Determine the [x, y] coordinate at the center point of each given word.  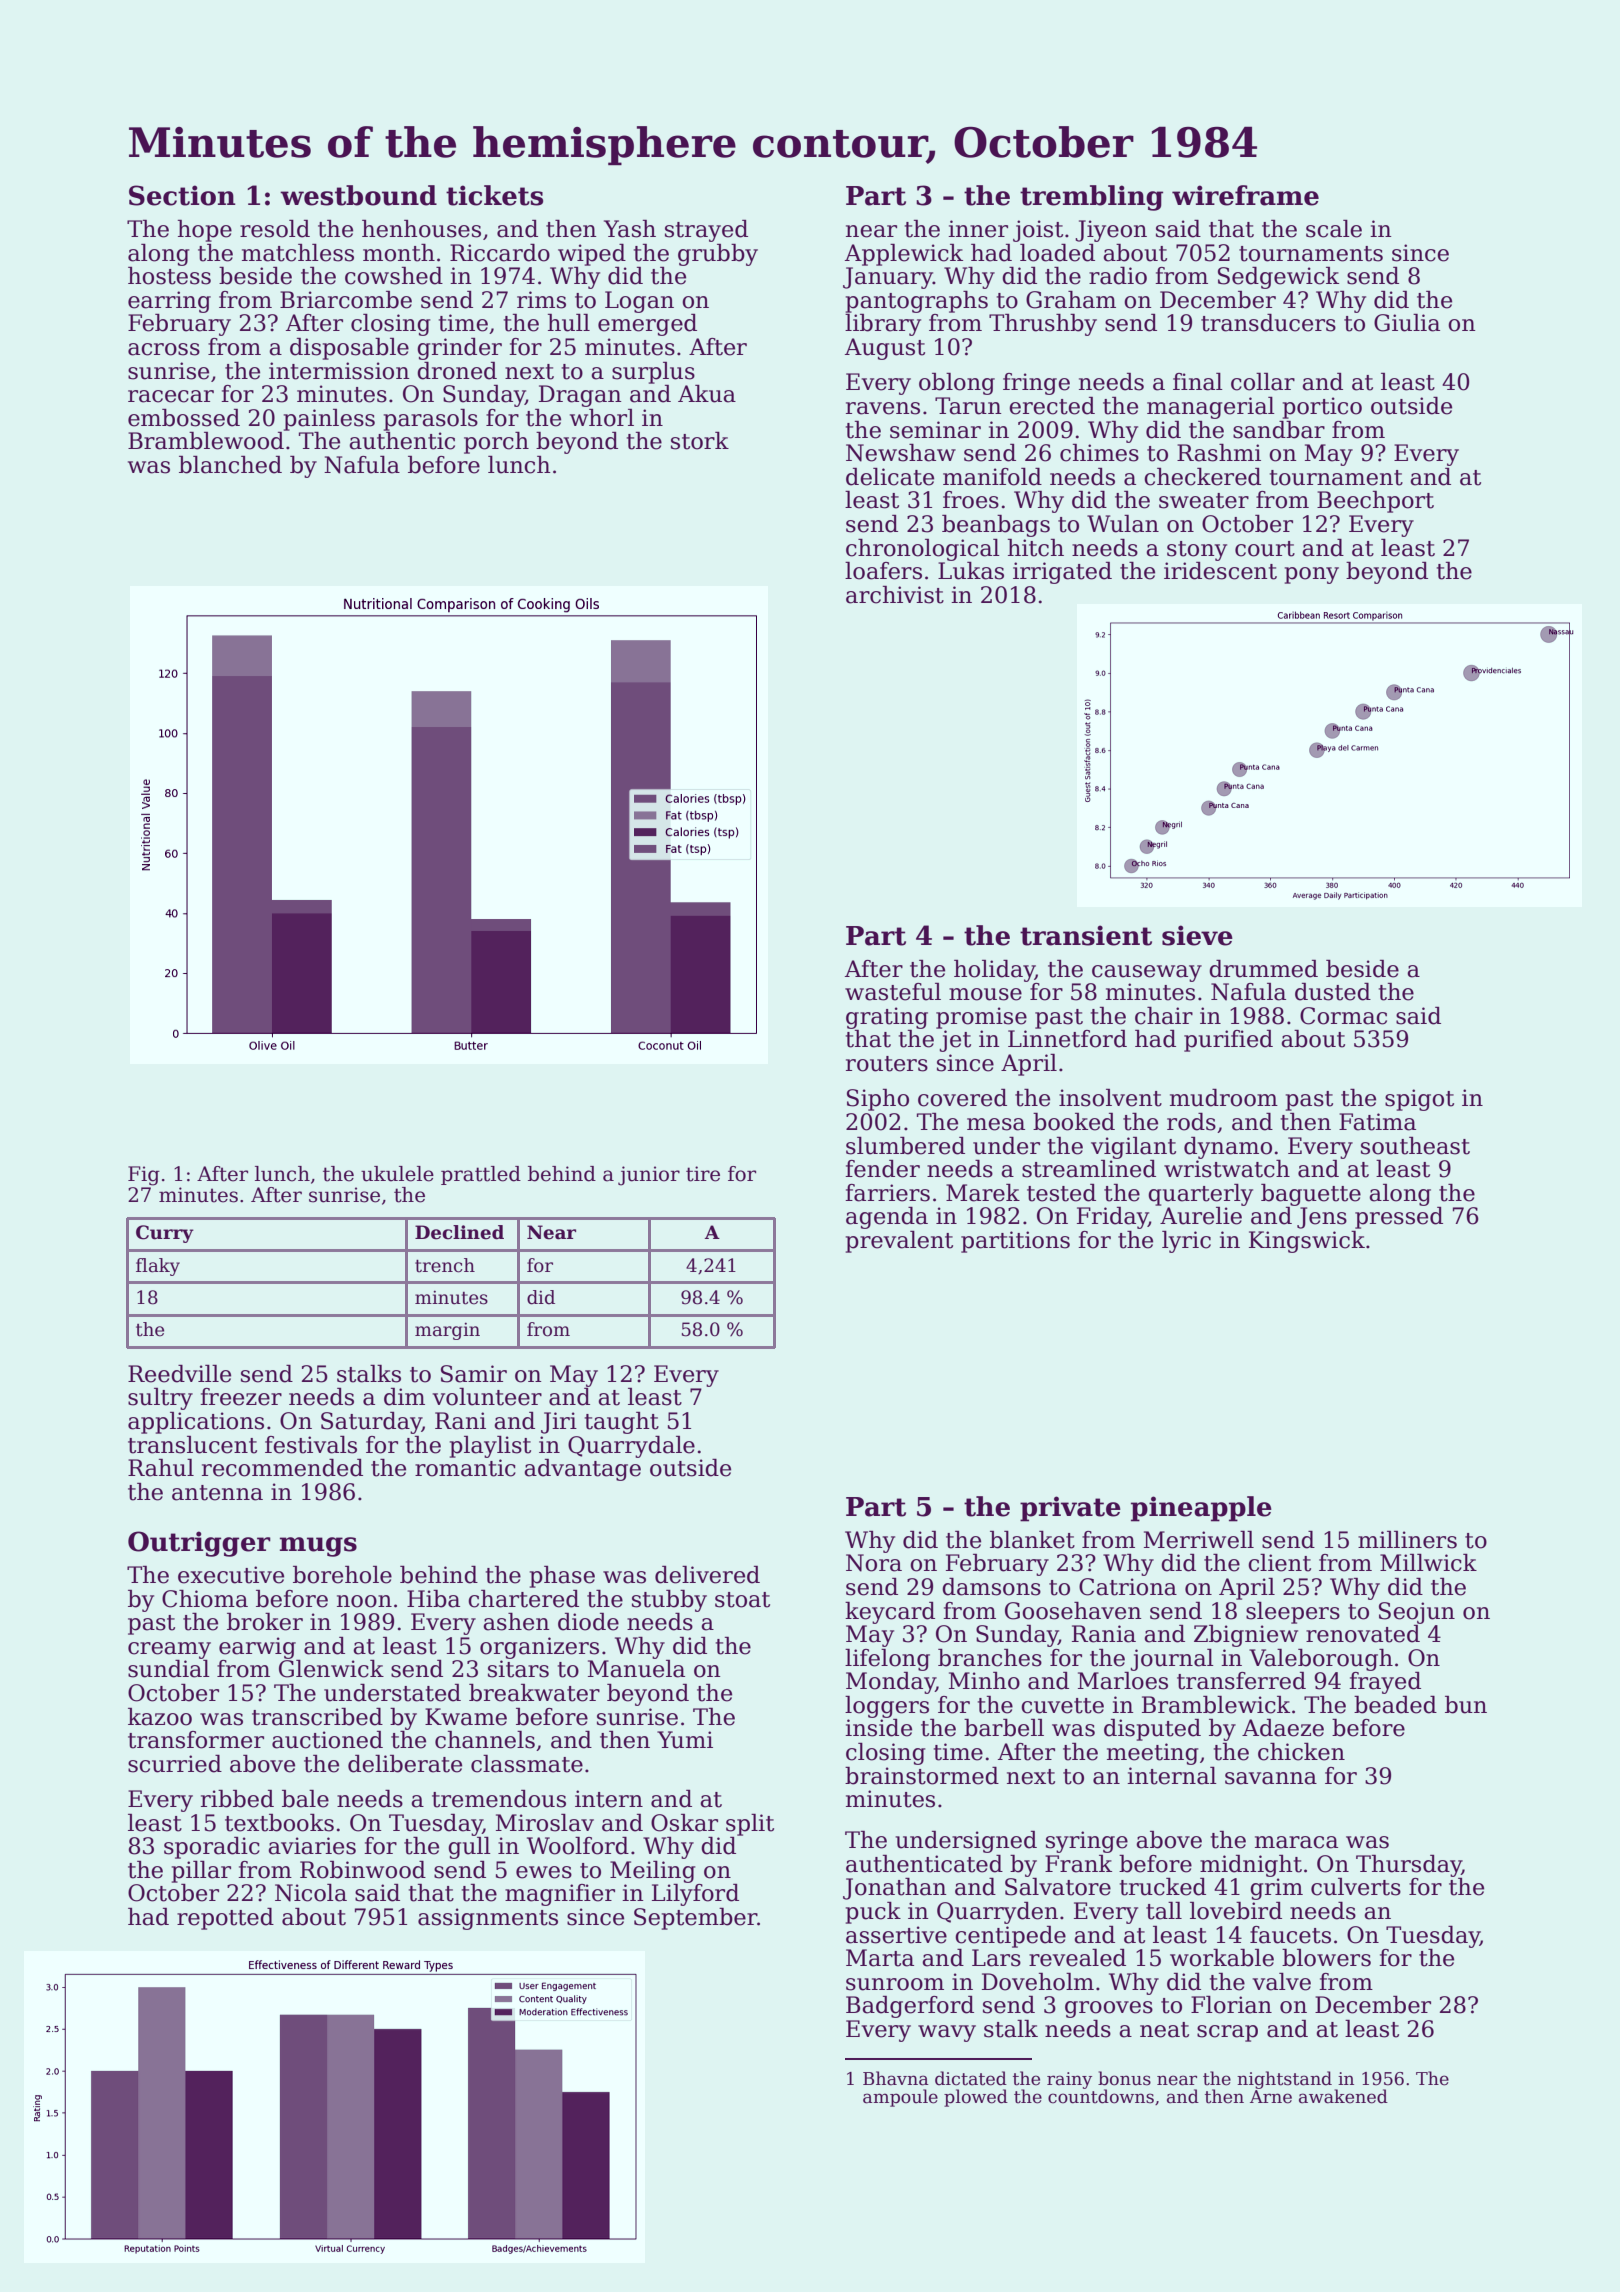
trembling [1091, 198]
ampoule [900, 2098]
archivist [895, 595]
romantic [465, 1468]
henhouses [421, 229]
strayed [706, 231]
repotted [225, 1919]
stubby [669, 1601]
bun [1466, 1705]
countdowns [1101, 2096]
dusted [1333, 992]
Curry [165, 1234]
